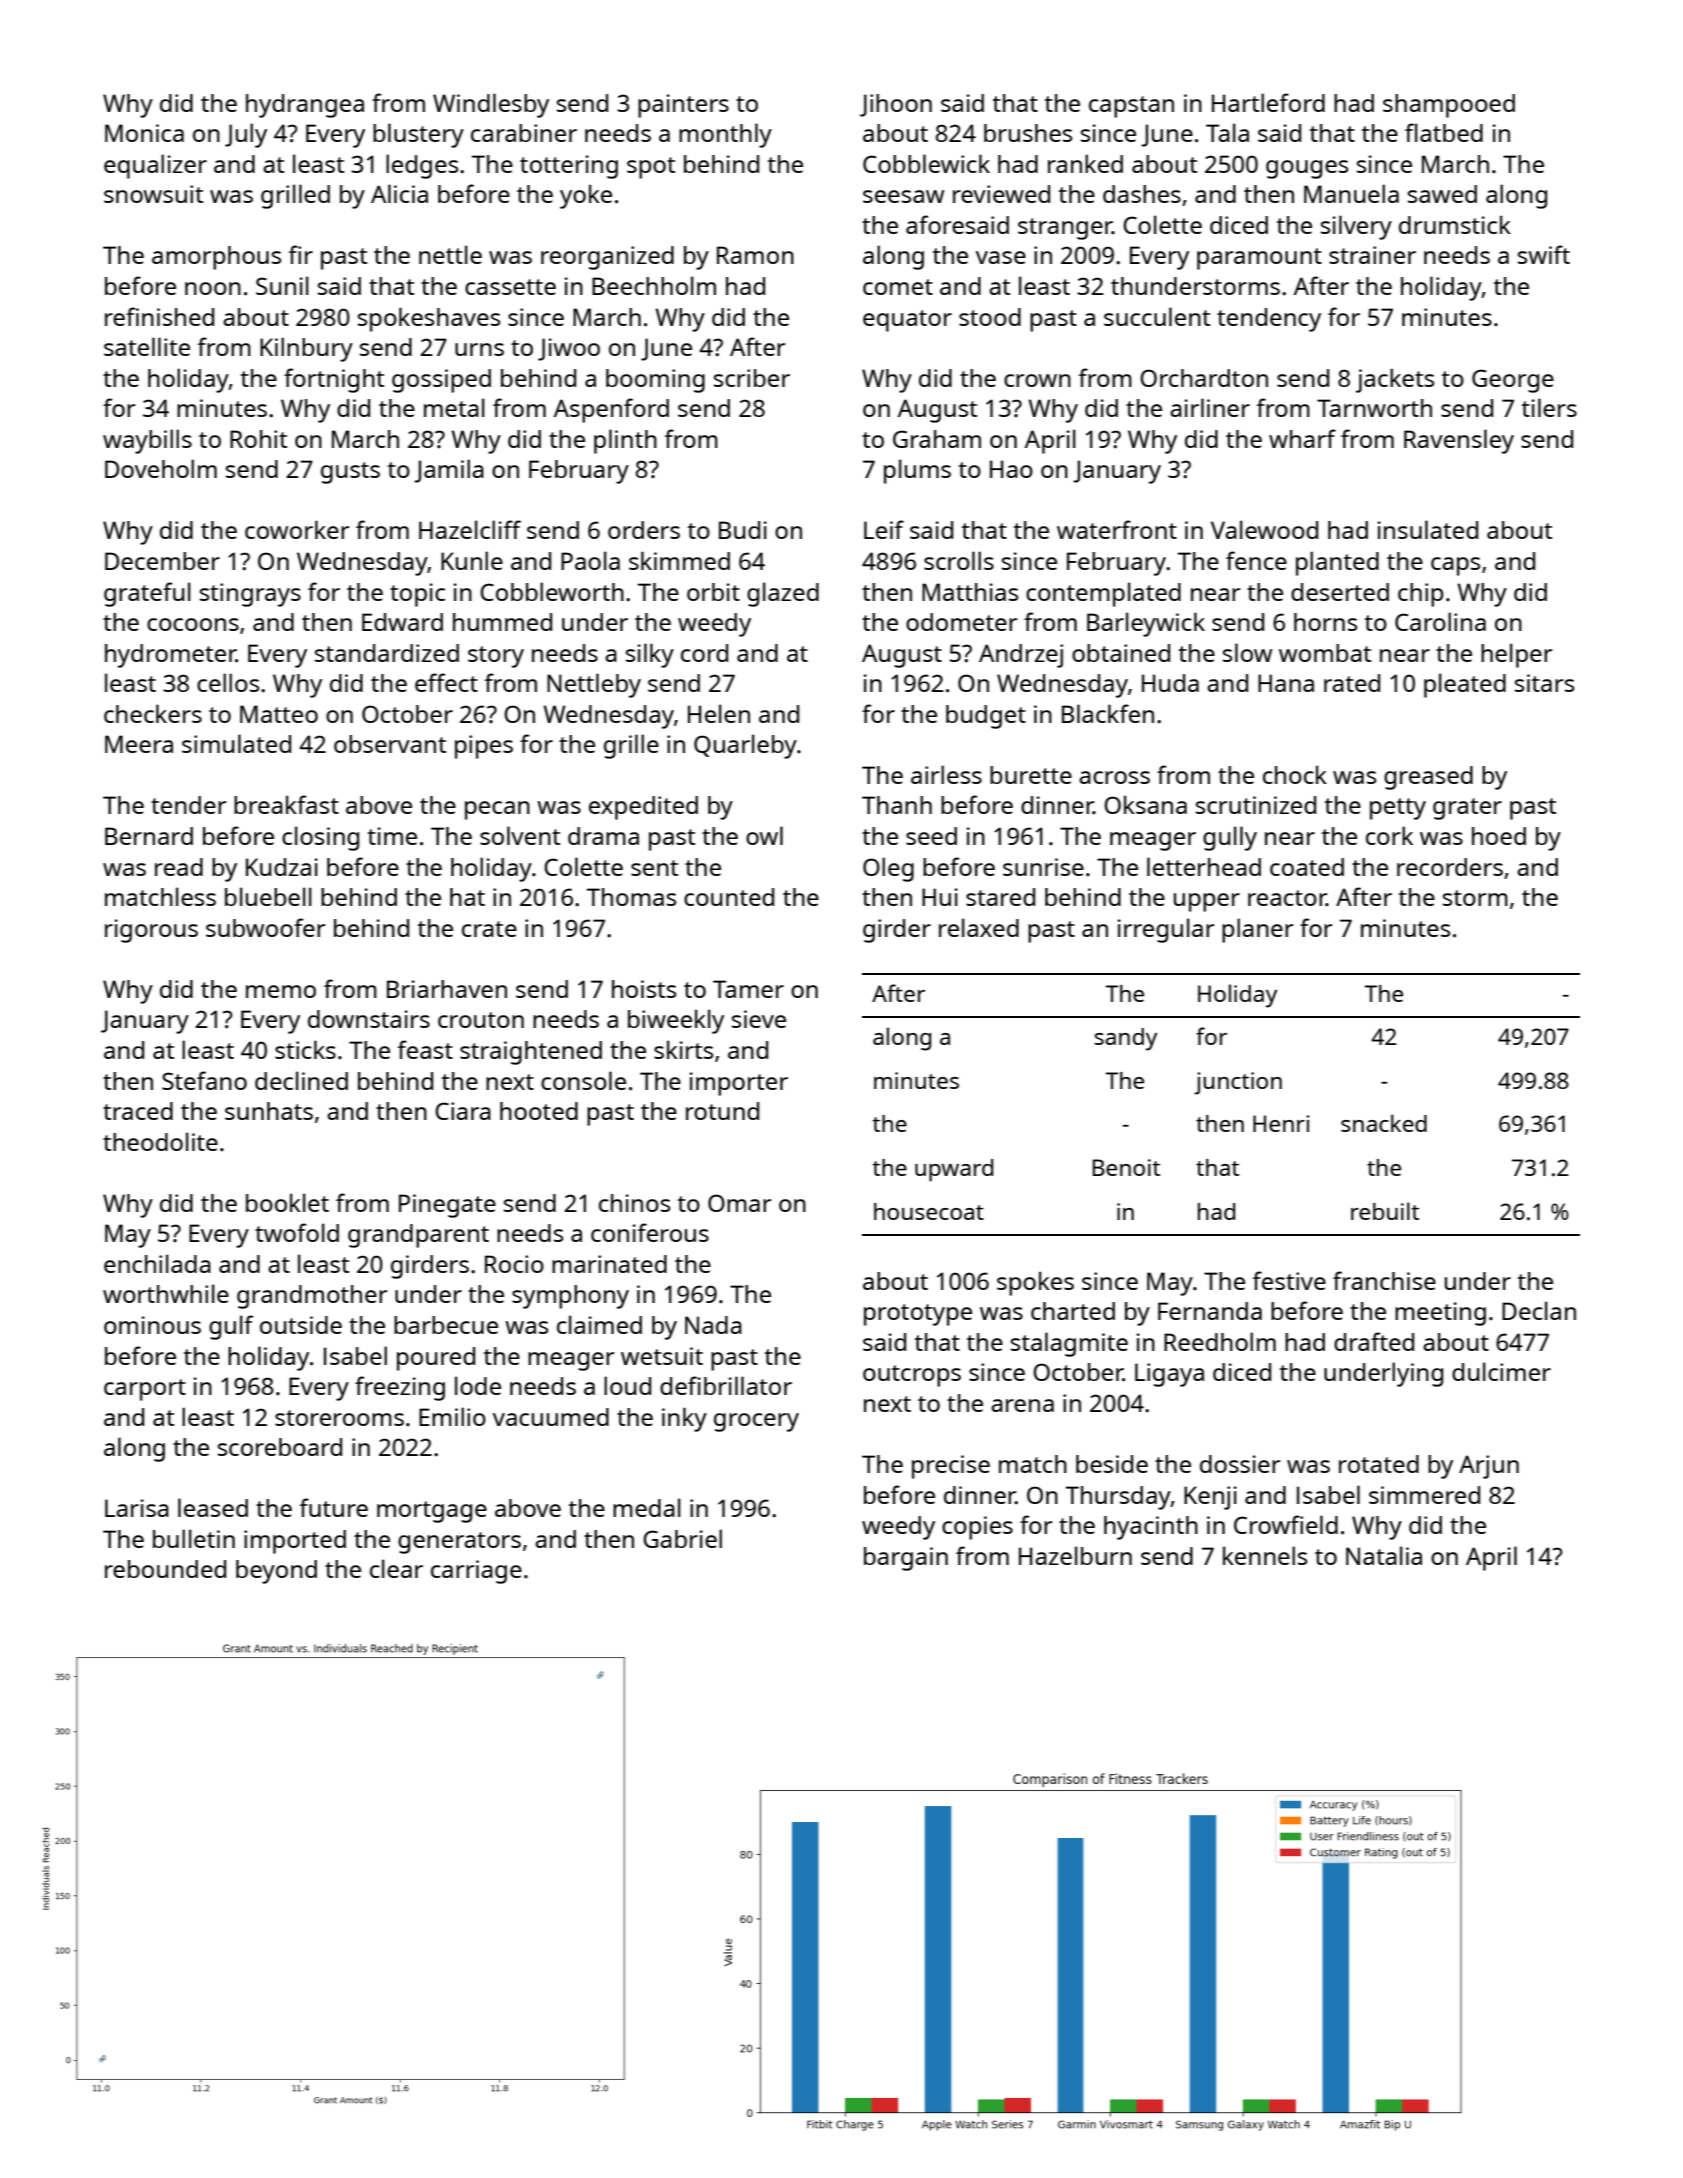 Image resolution: width=1683 pixels, height=2178 pixels. What do you see at coordinates (1499, 836) in the document?
I see `hoed` at bounding box center [1499, 836].
